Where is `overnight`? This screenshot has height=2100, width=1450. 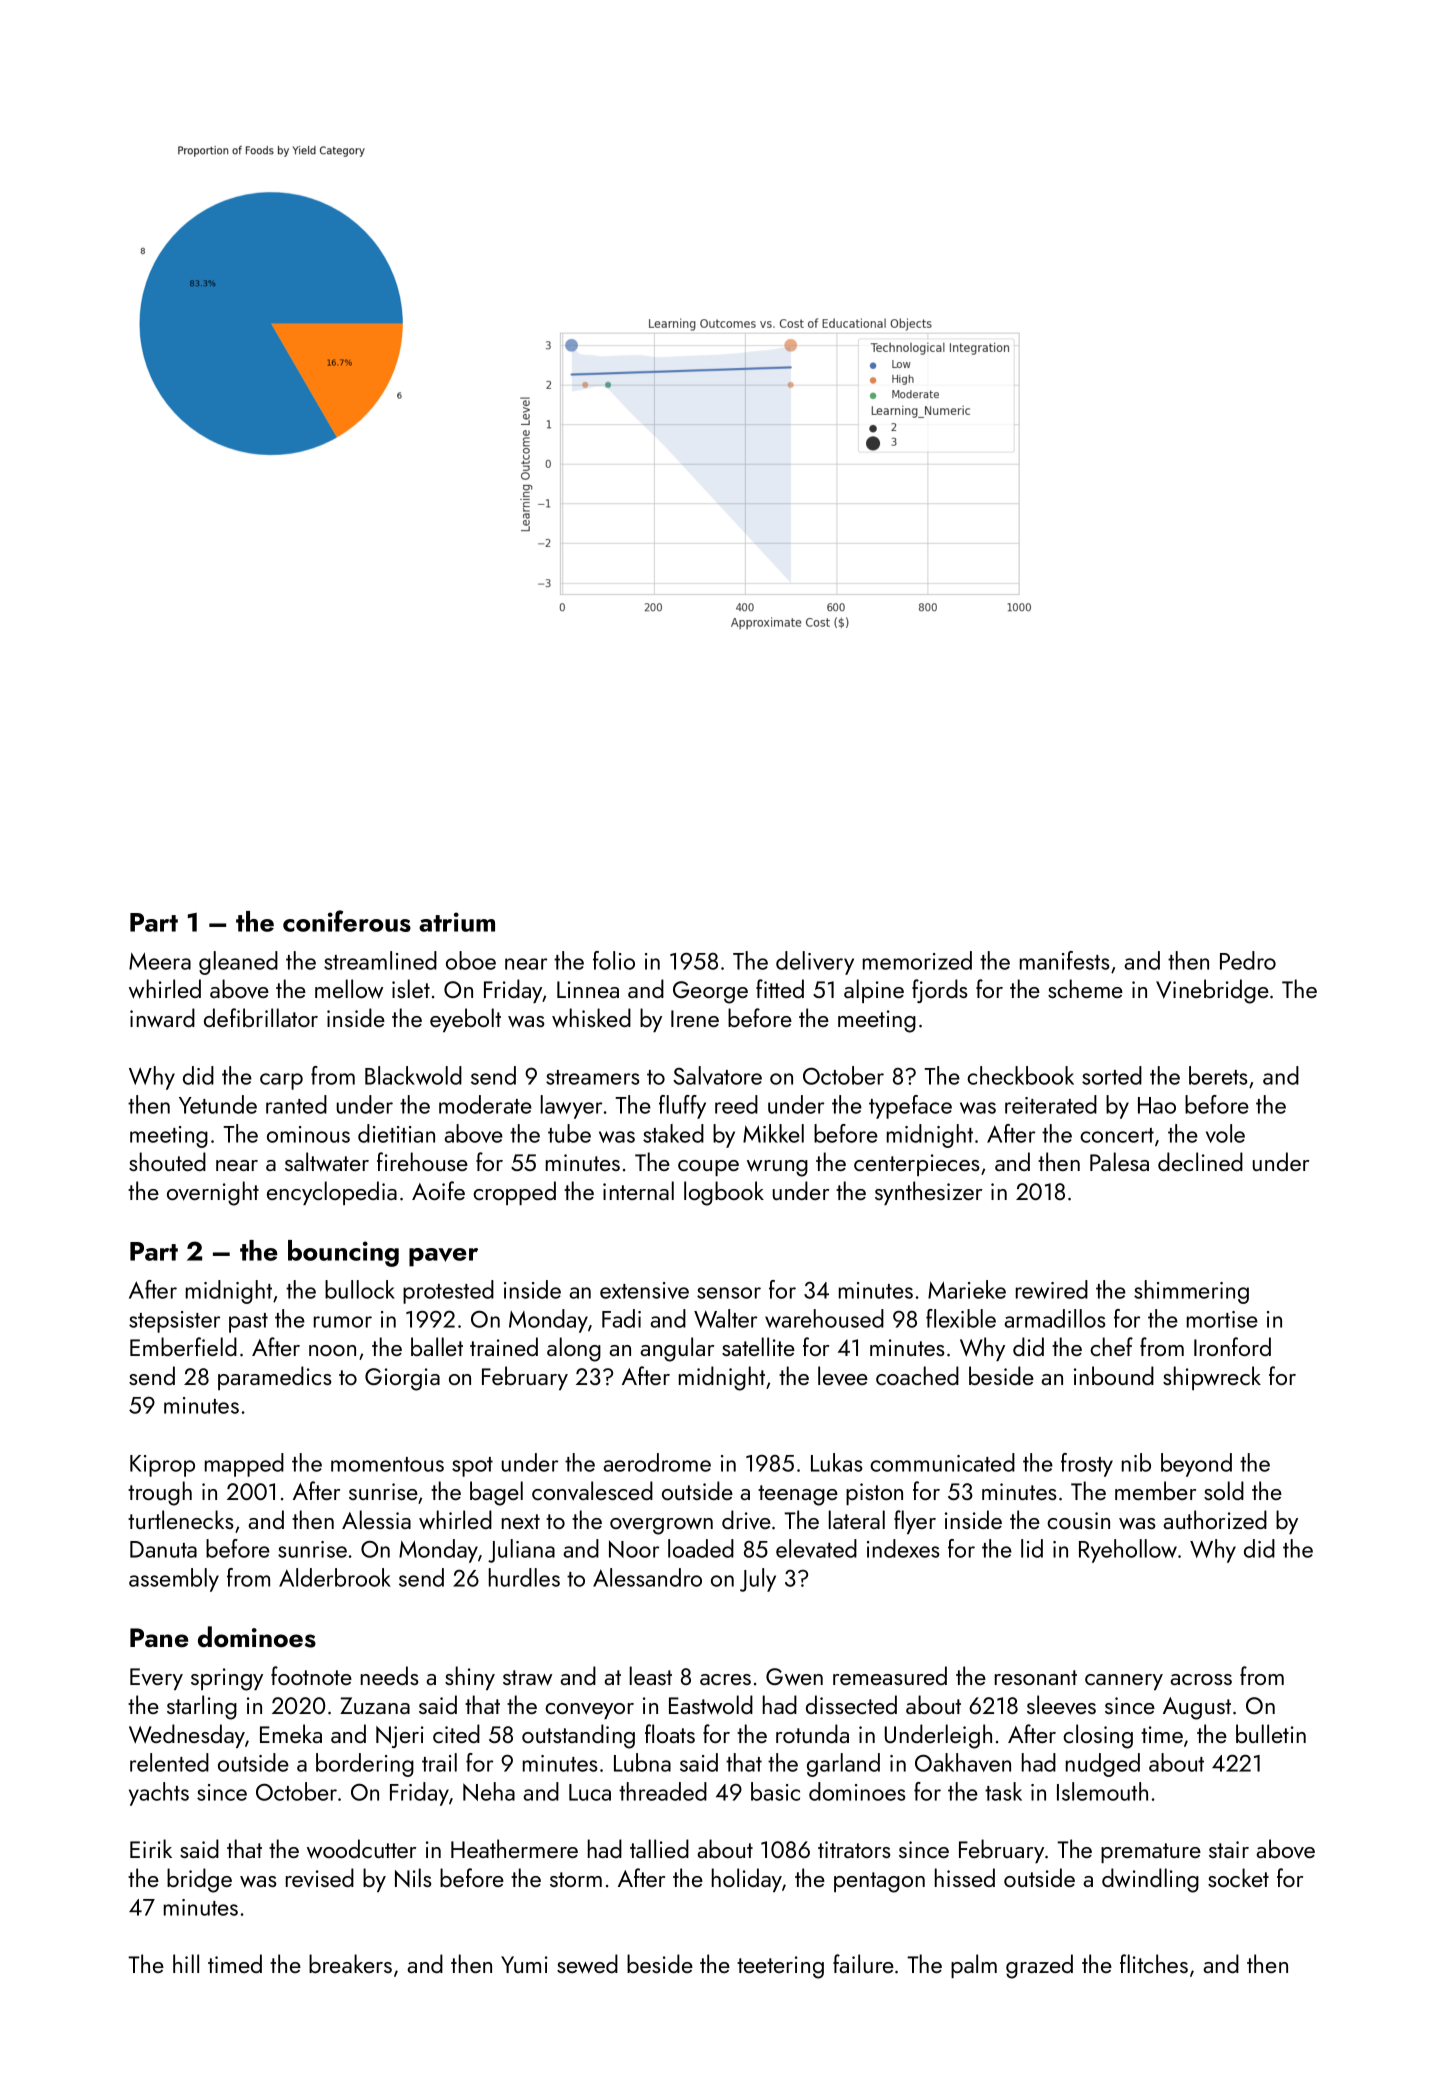
overnight is located at coordinates (213, 1193).
